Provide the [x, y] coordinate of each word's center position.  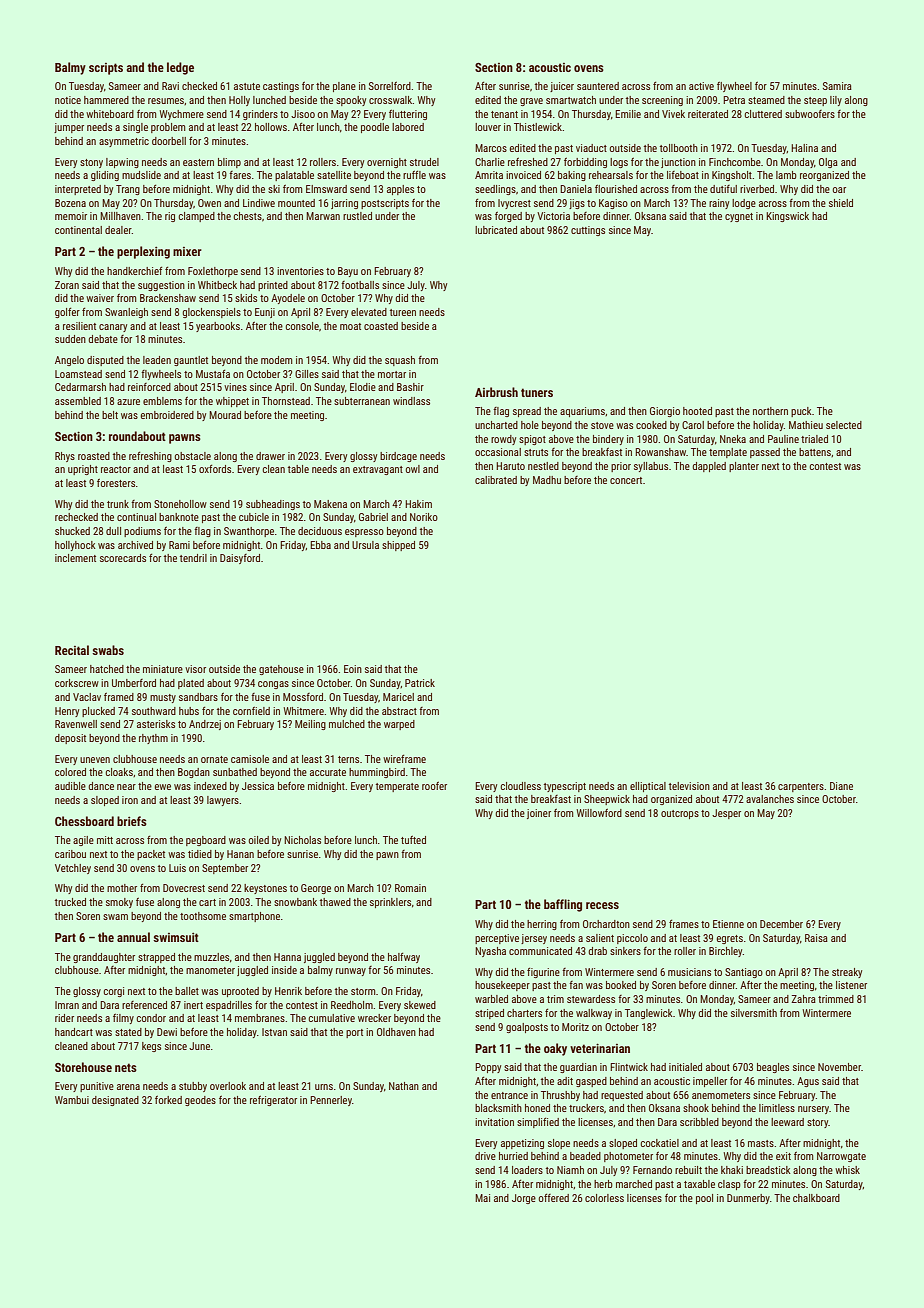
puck [801, 412]
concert [626, 480]
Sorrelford [390, 86]
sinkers [625, 951]
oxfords [215, 469]
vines [235, 387]
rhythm [153, 739]
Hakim [418, 504]
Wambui [72, 1100]
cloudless [521, 786]
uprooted [240, 992]
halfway [404, 958]
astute [247, 86]
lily [836, 101]
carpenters [801, 787]
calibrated [496, 480]
